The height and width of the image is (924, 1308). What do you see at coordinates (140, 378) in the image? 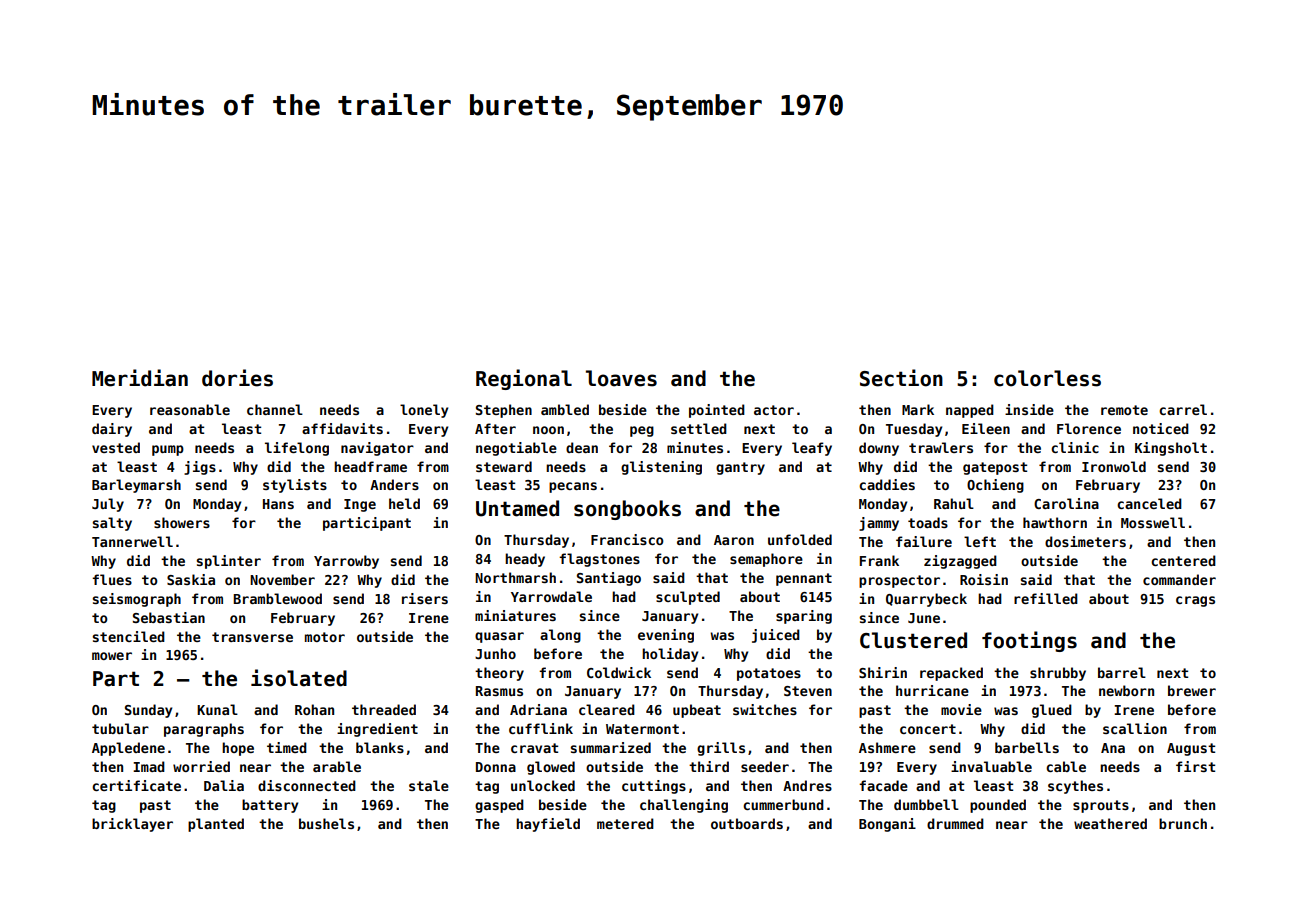
I see `Meridian` at bounding box center [140, 378].
